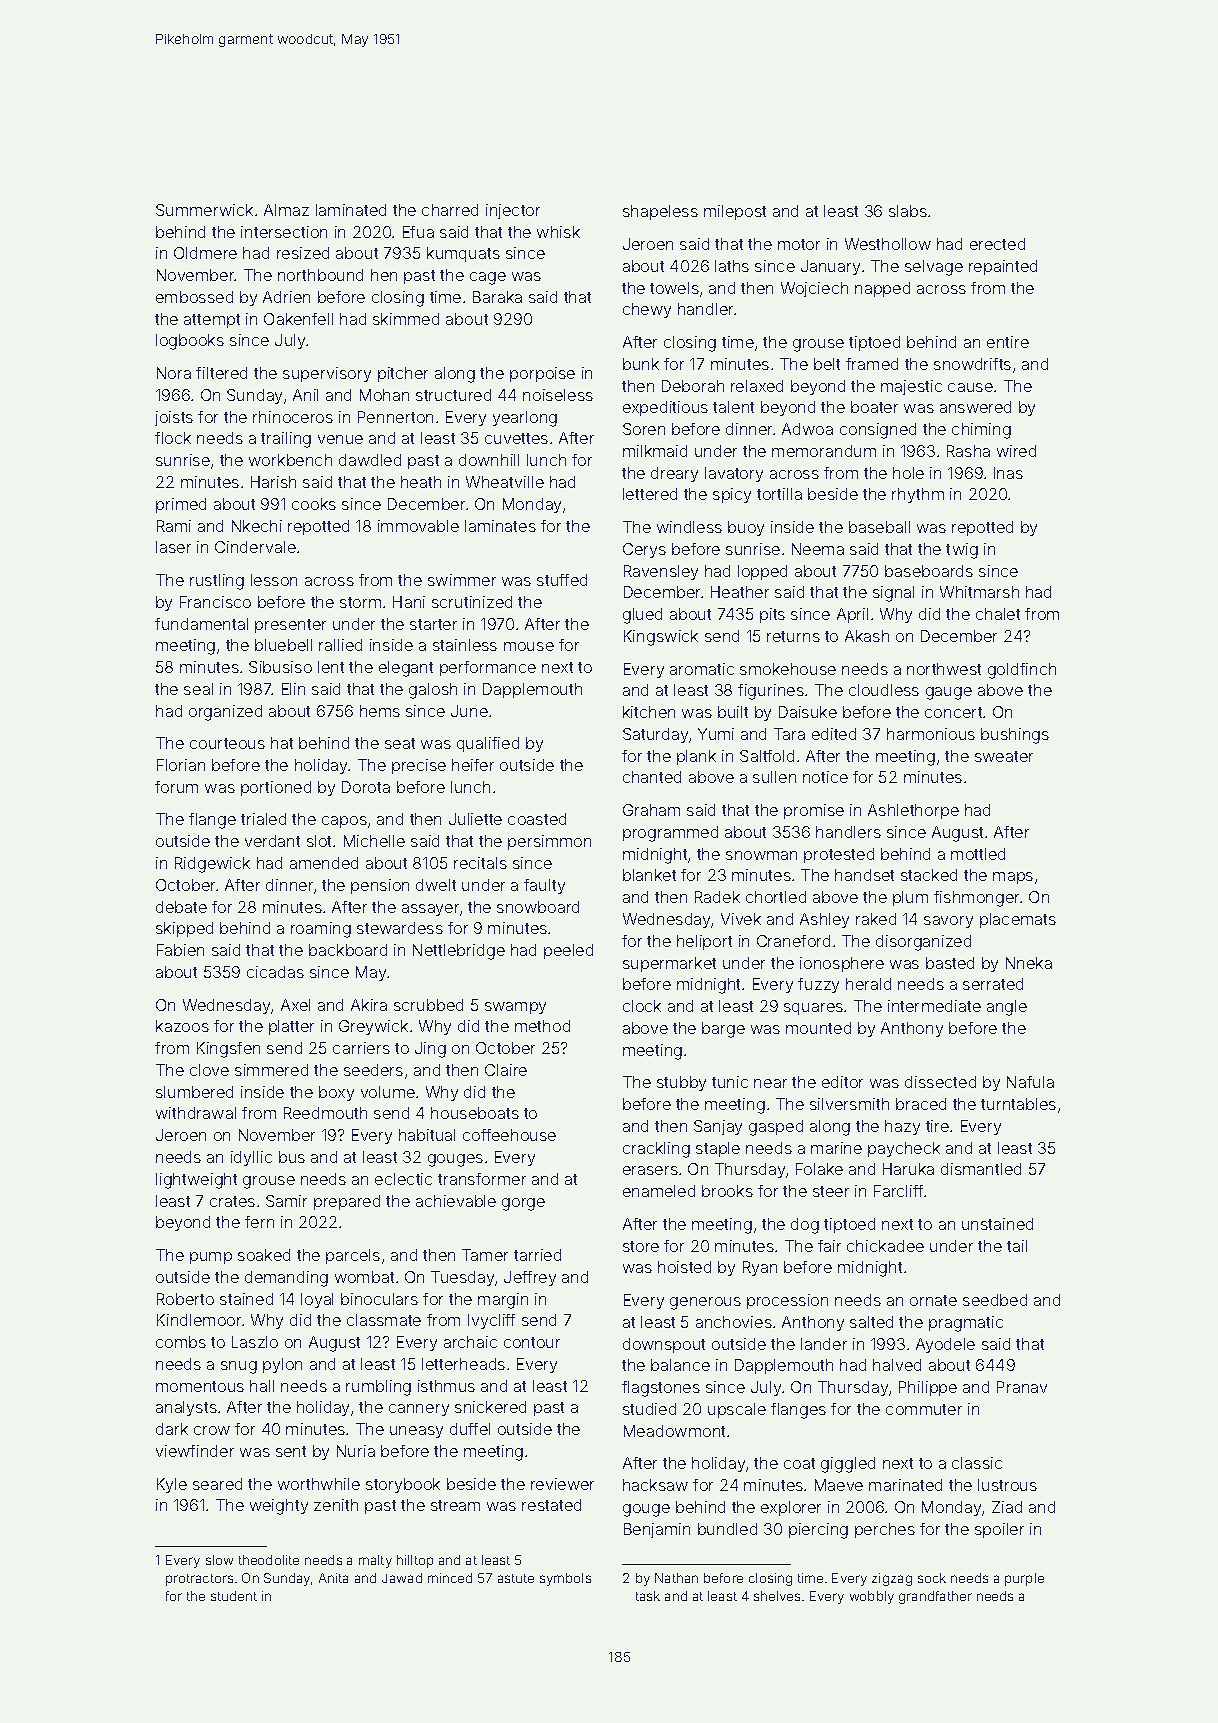 This screenshot has width=1218, height=1723. I want to click on supervisory, so click(327, 374).
